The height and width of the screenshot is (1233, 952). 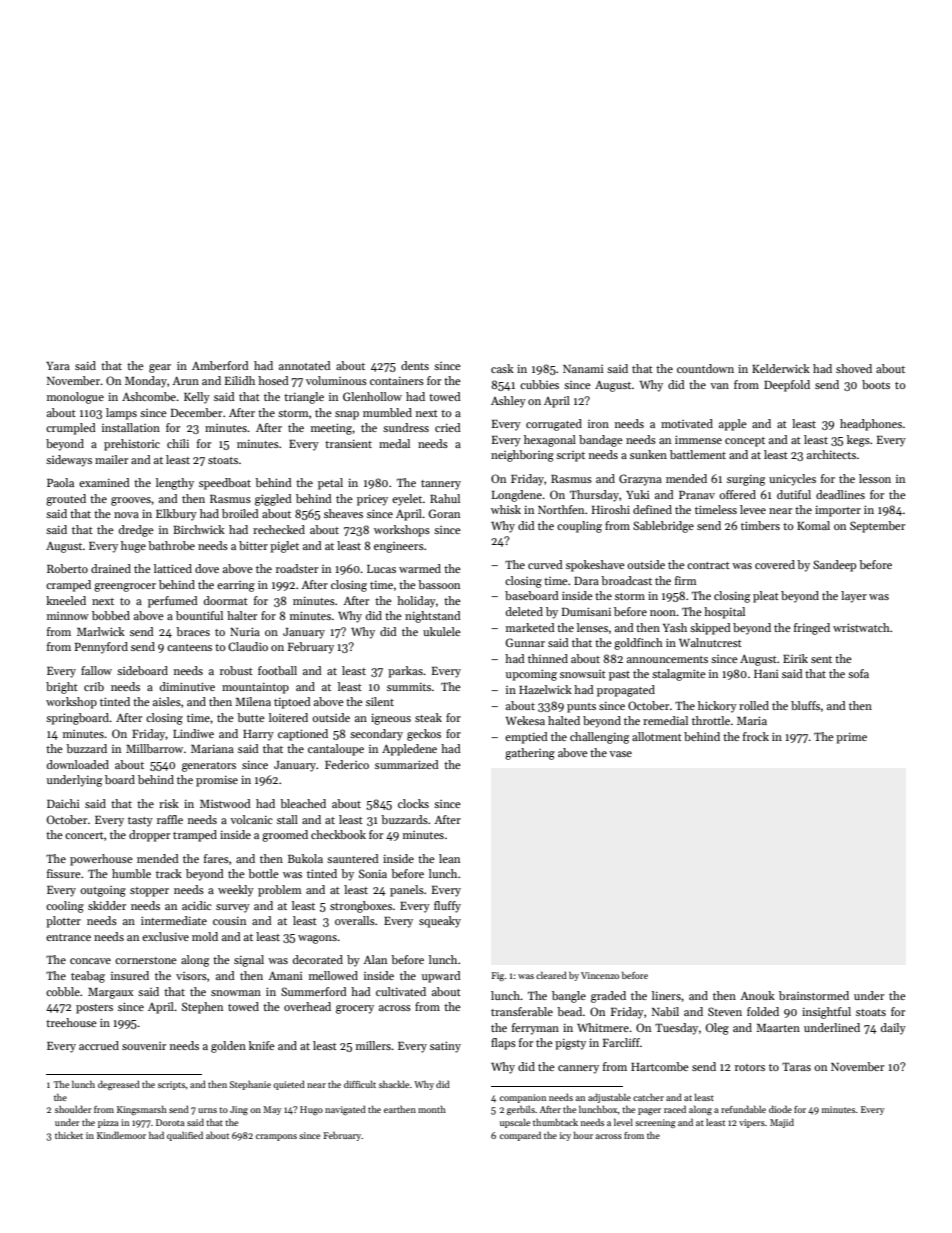 I want to click on Wekesa, so click(x=525, y=720).
